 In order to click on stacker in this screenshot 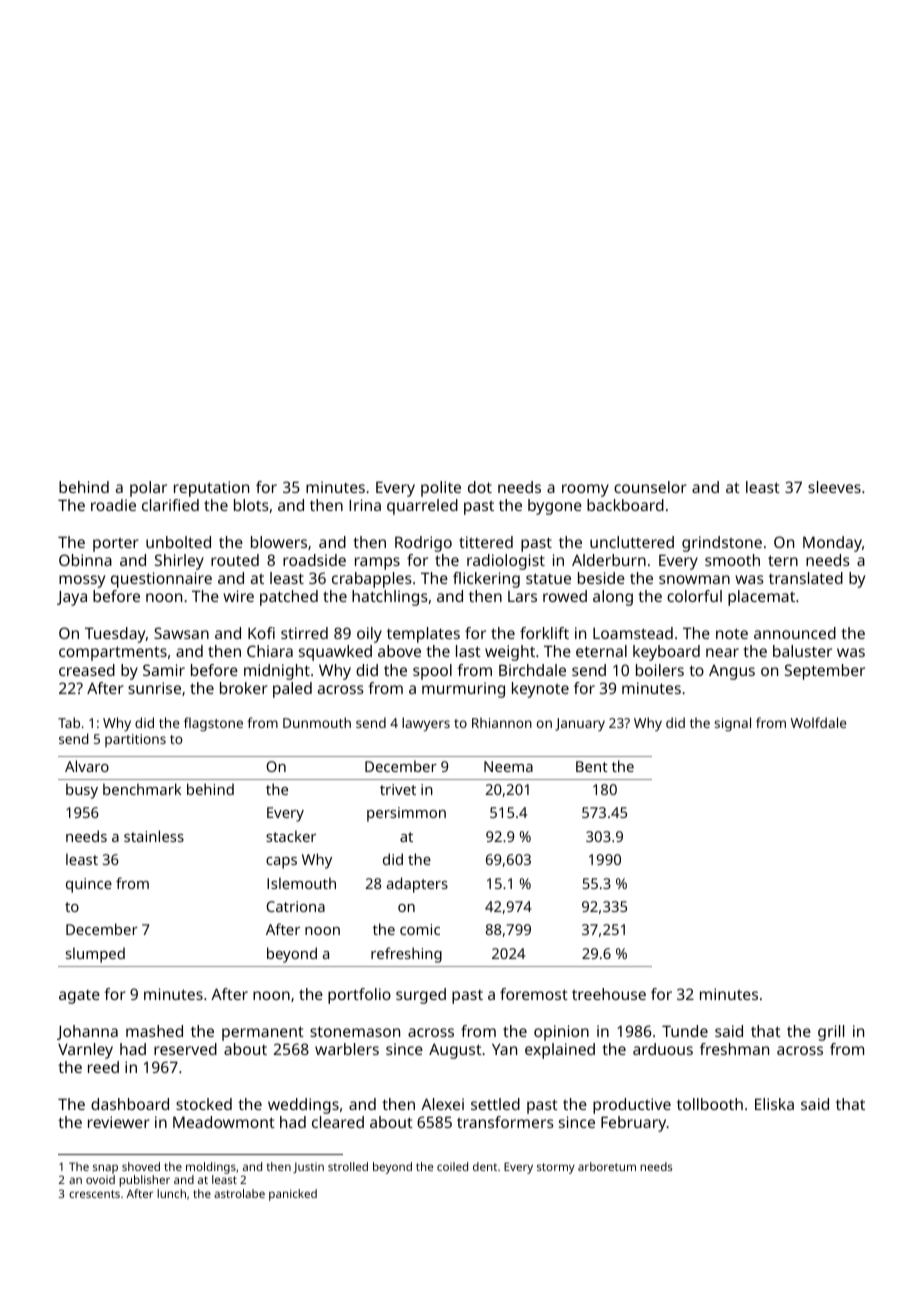, I will do `click(291, 836)`.
